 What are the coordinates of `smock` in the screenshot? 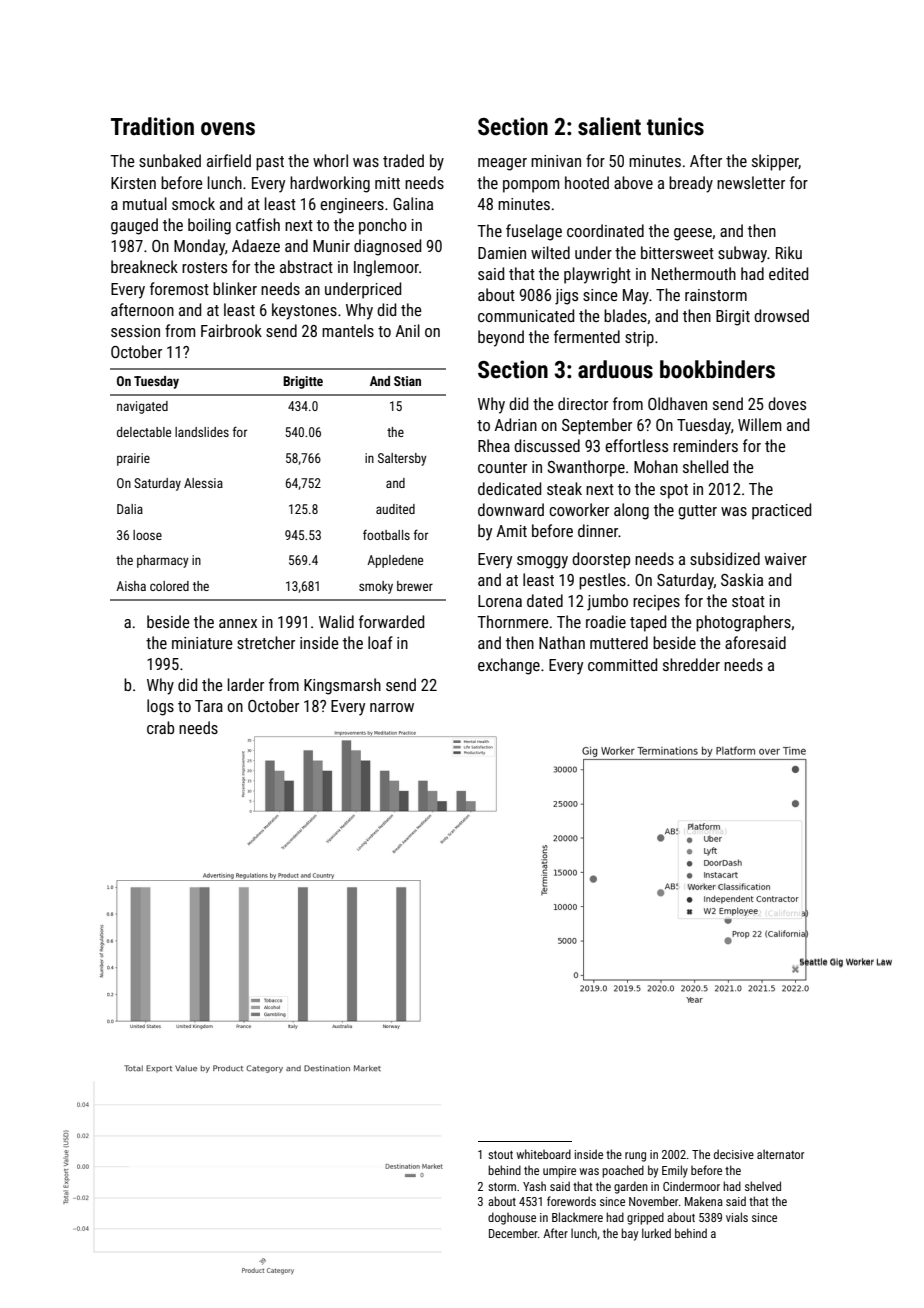 It's located at (193, 203).
